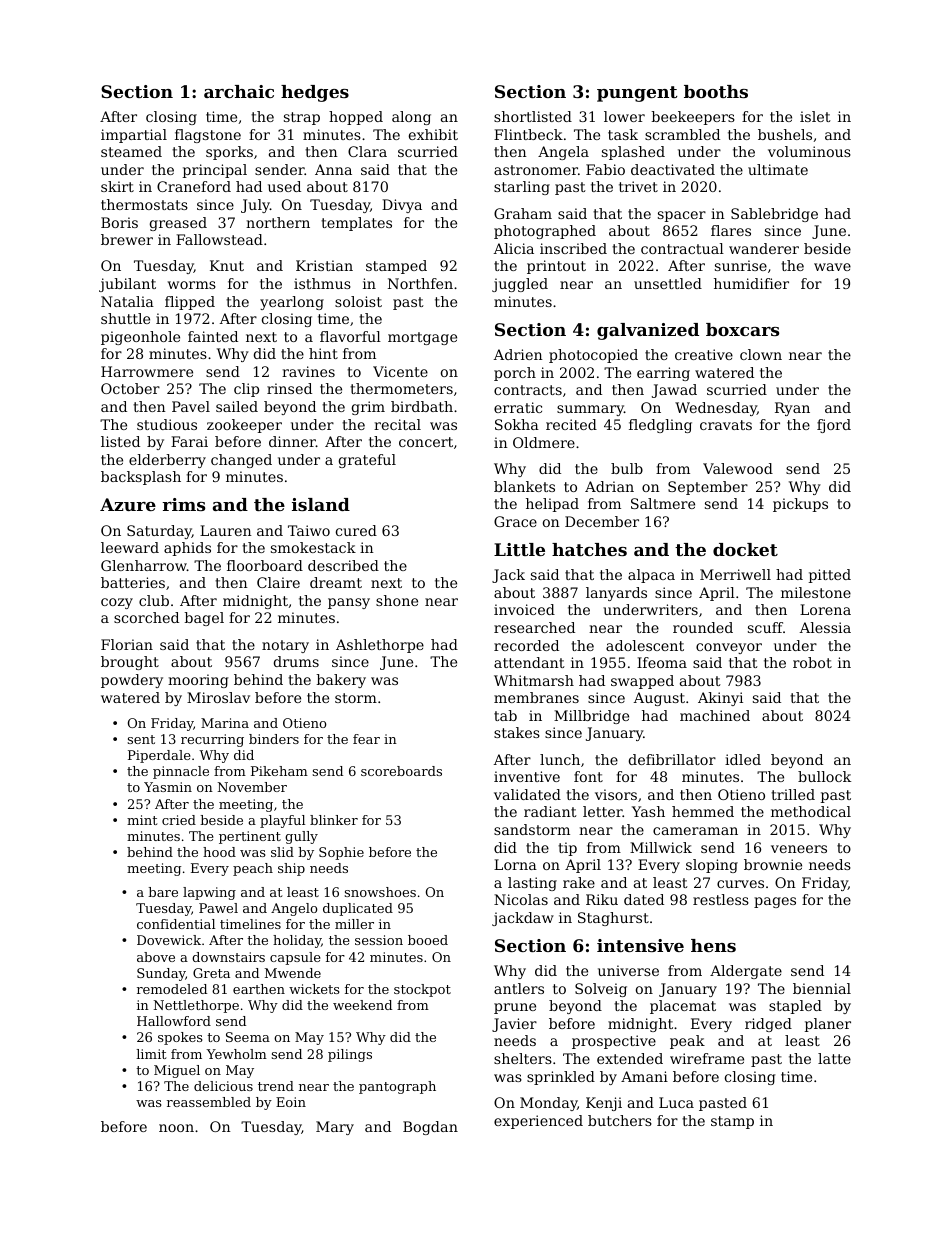  What do you see at coordinates (315, 93) in the screenshot?
I see `hedges` at bounding box center [315, 93].
